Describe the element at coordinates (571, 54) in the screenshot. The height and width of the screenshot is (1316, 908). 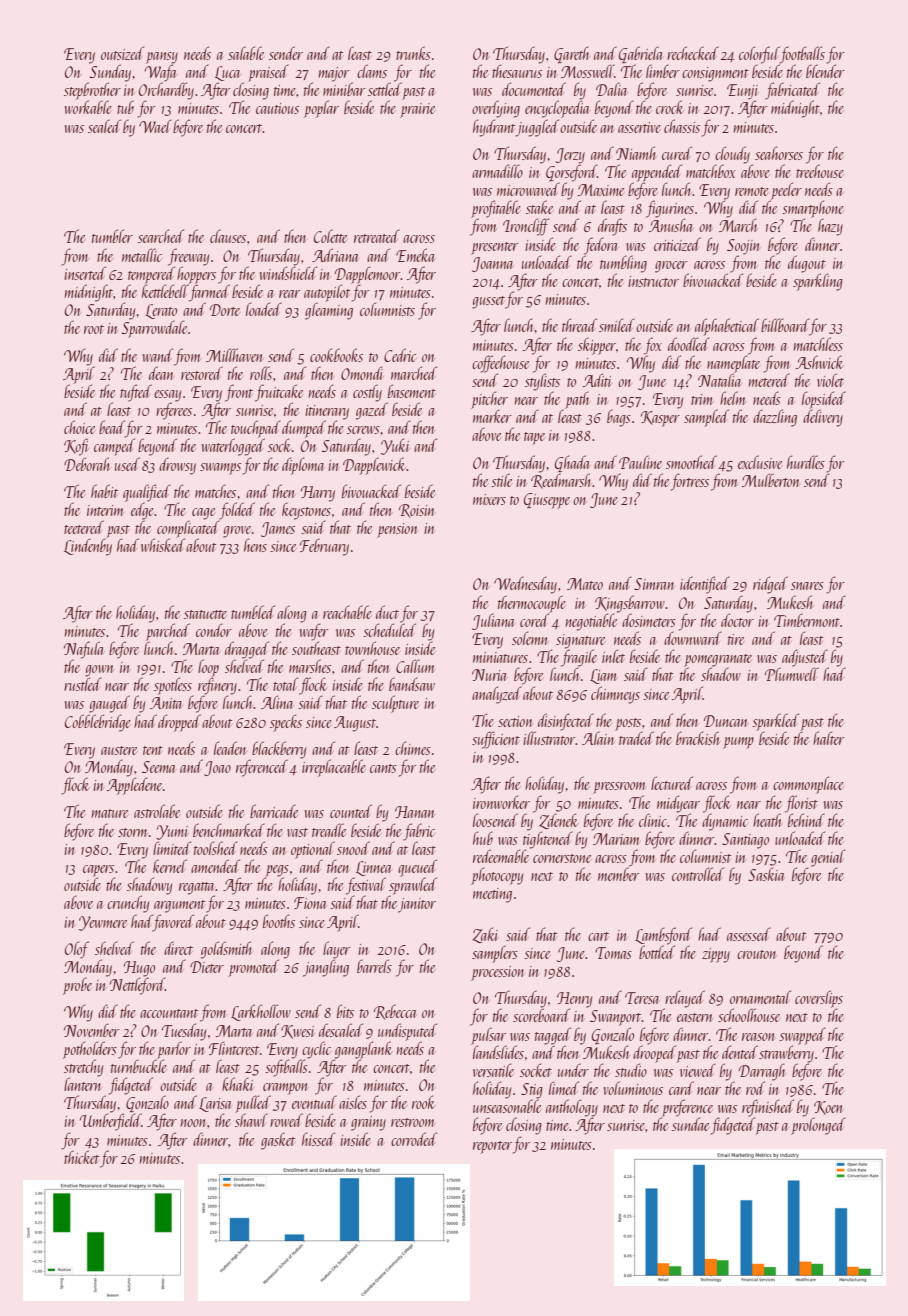
I see `Gareth` at that location.
